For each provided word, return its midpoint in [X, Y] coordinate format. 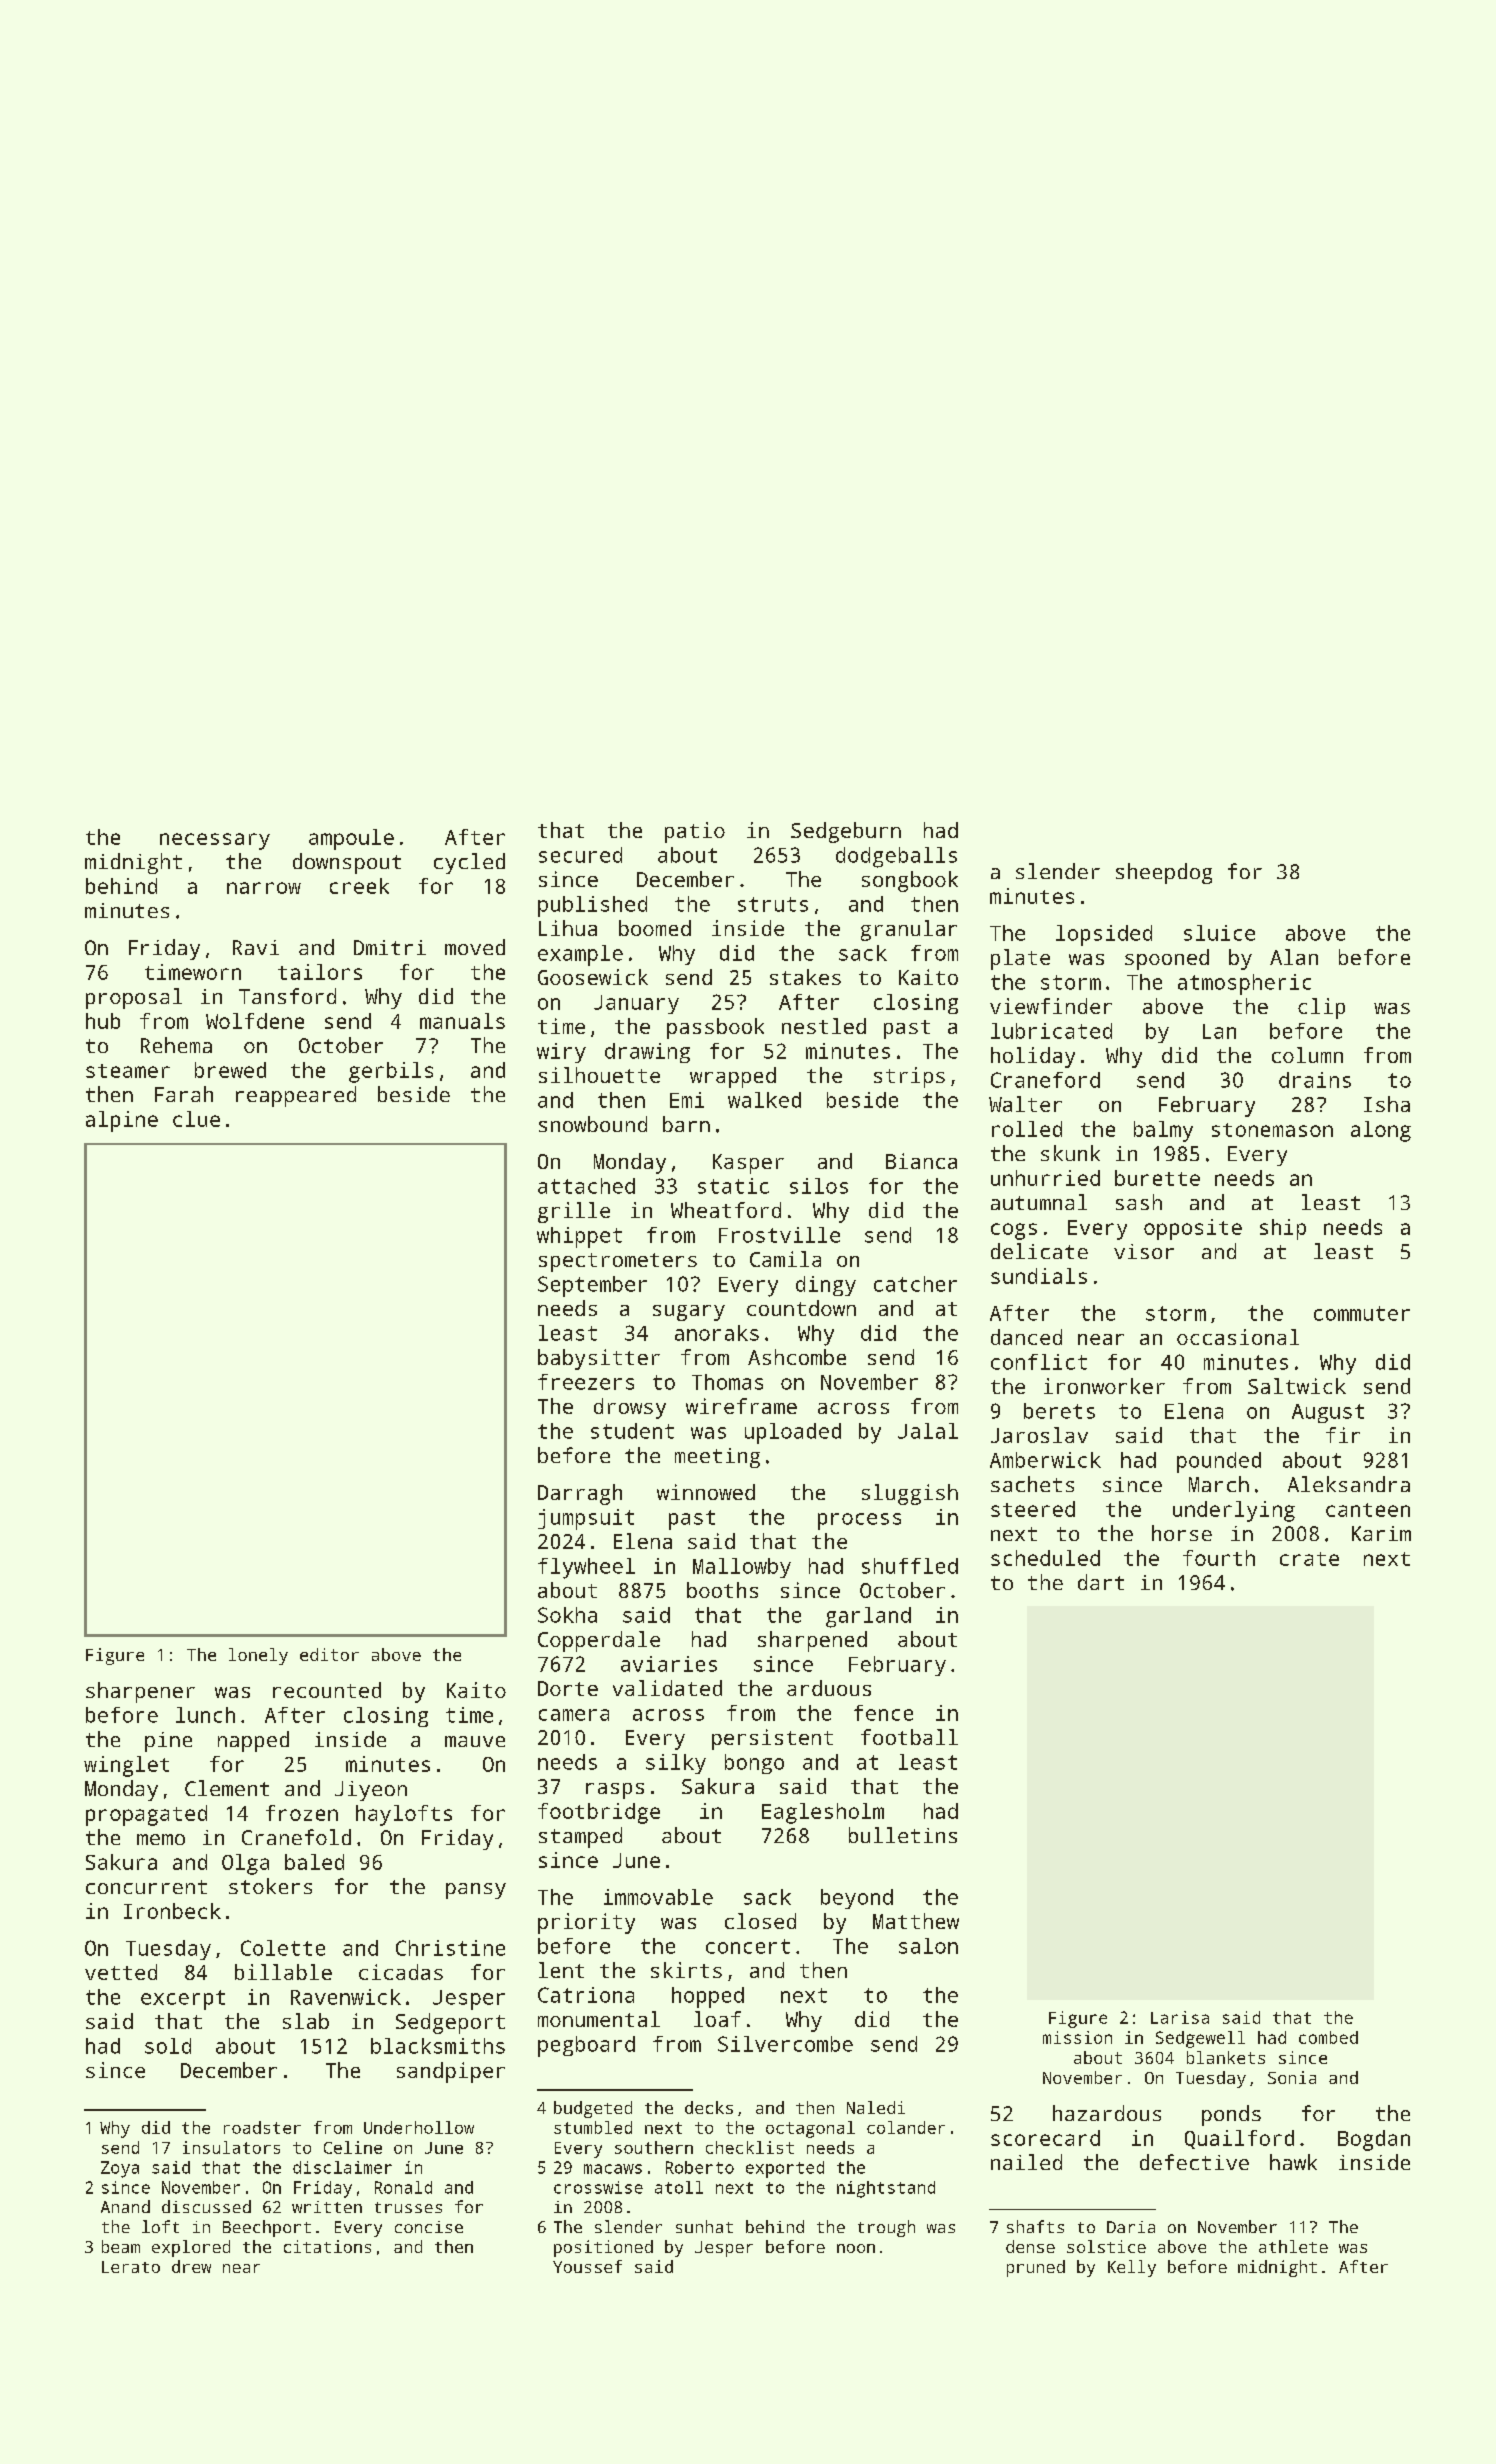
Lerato [131, 2267]
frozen [302, 1813]
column [1307, 1055]
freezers [586, 1382]
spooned [1167, 959]
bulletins [903, 1835]
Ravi [256, 947]
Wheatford [726, 1210]
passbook [715, 1028]
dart [1101, 1582]
